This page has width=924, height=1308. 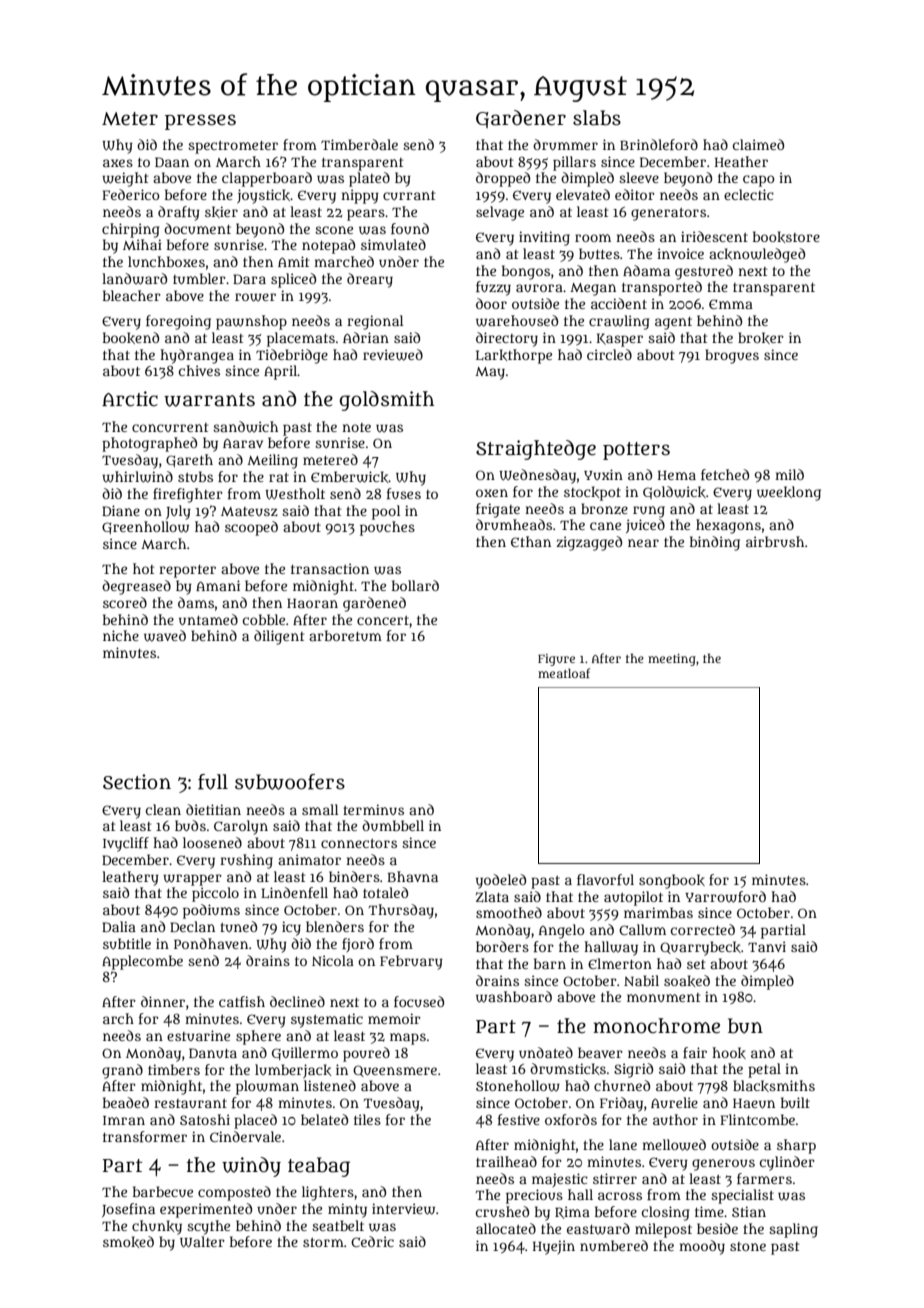 I want to click on presses, so click(x=200, y=122).
